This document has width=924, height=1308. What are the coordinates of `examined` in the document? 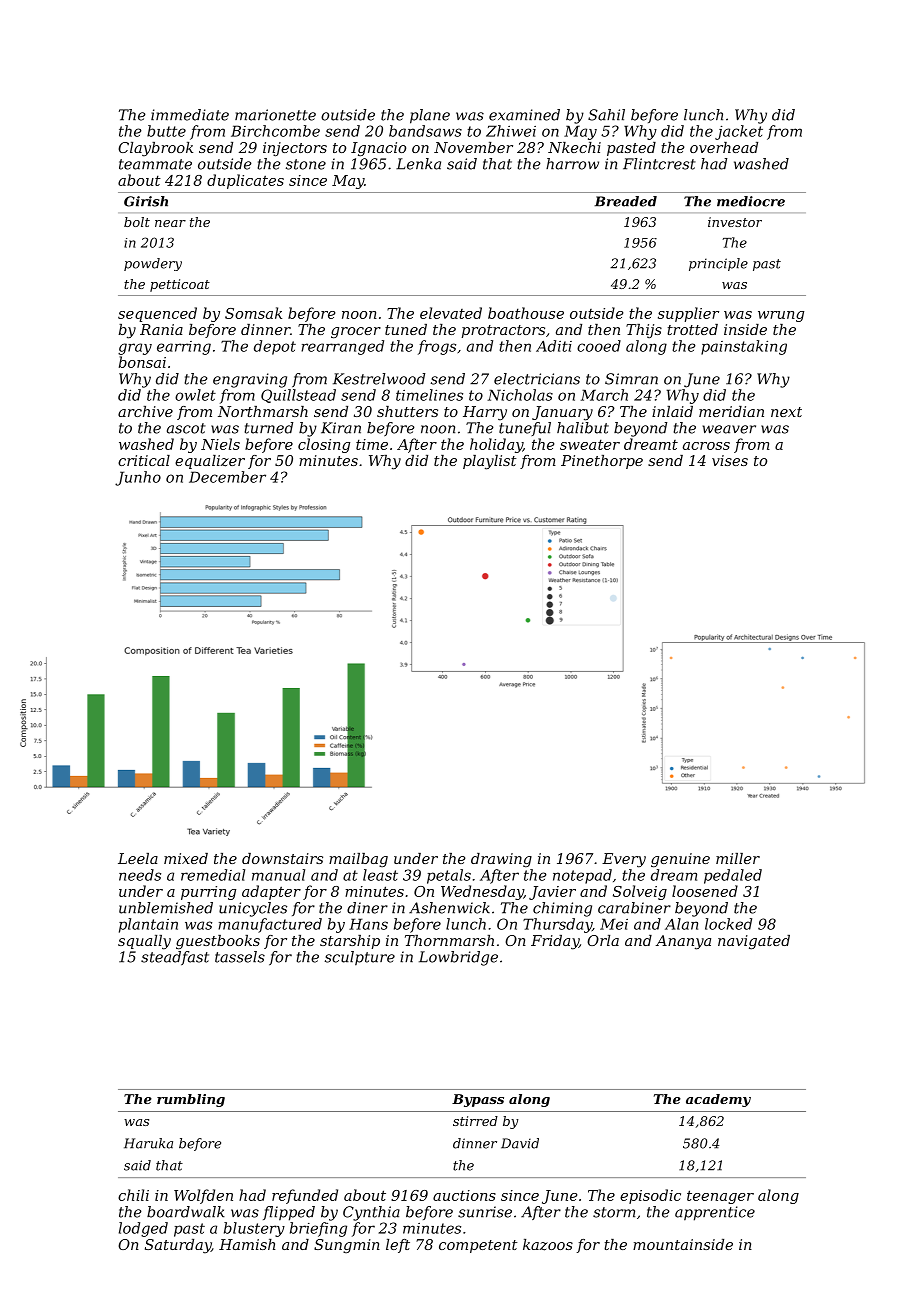 It's located at (524, 115).
